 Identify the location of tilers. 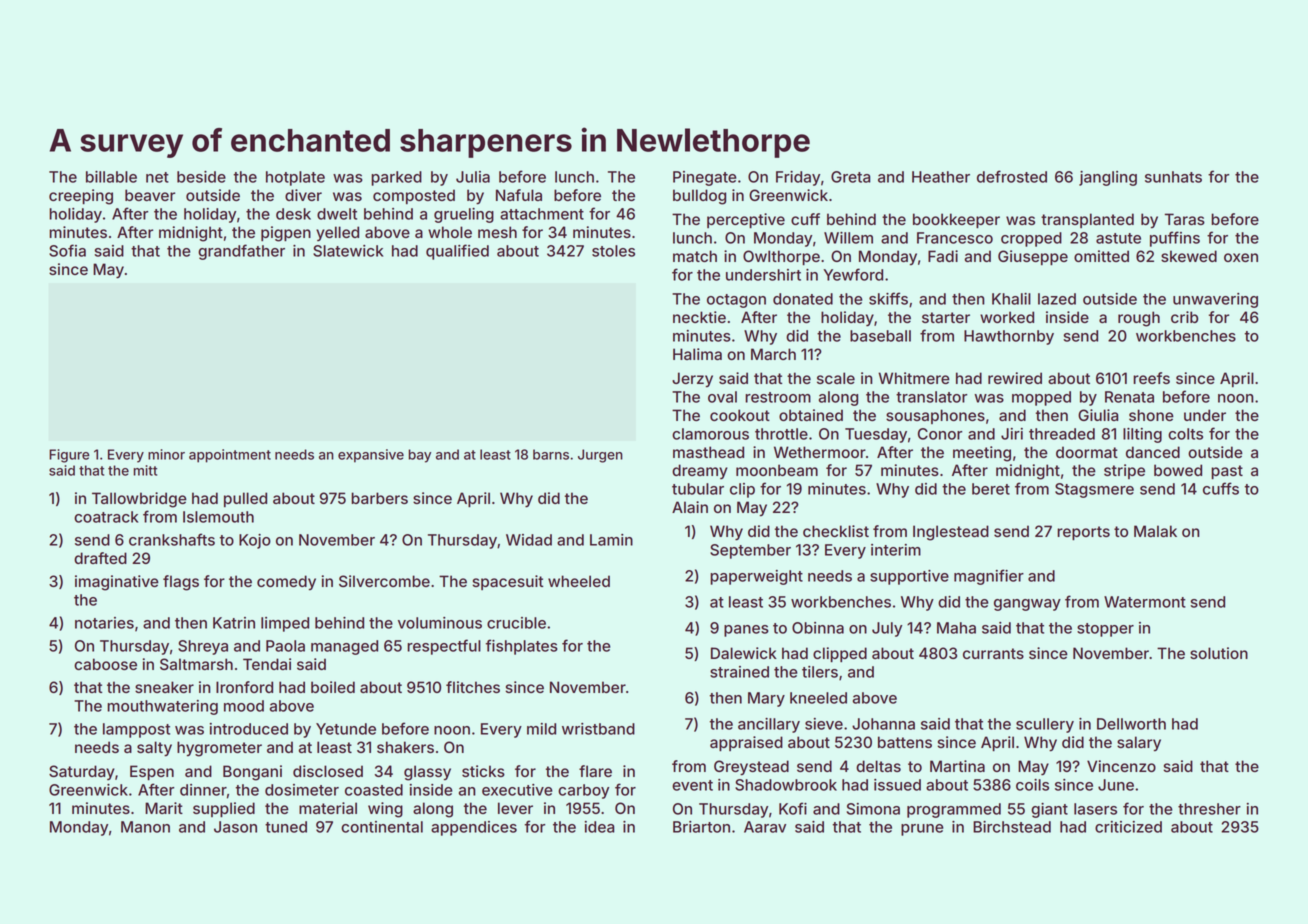
(820, 672).
